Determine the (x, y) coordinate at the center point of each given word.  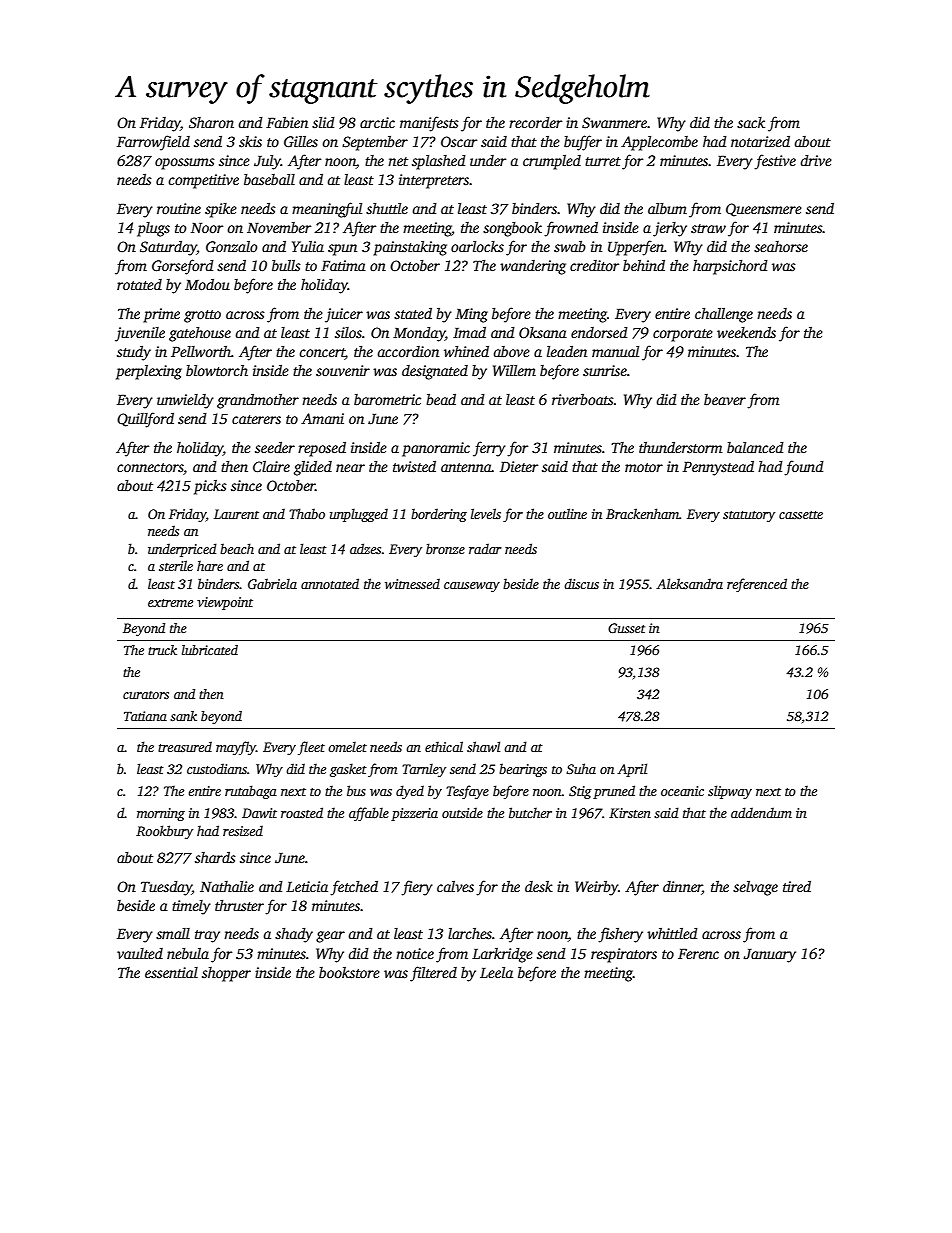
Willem (514, 370)
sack (751, 122)
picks (210, 487)
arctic (377, 122)
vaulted (140, 953)
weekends (746, 332)
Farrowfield (153, 143)
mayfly (236, 748)
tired (797, 886)
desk (539, 886)
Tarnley (424, 770)
